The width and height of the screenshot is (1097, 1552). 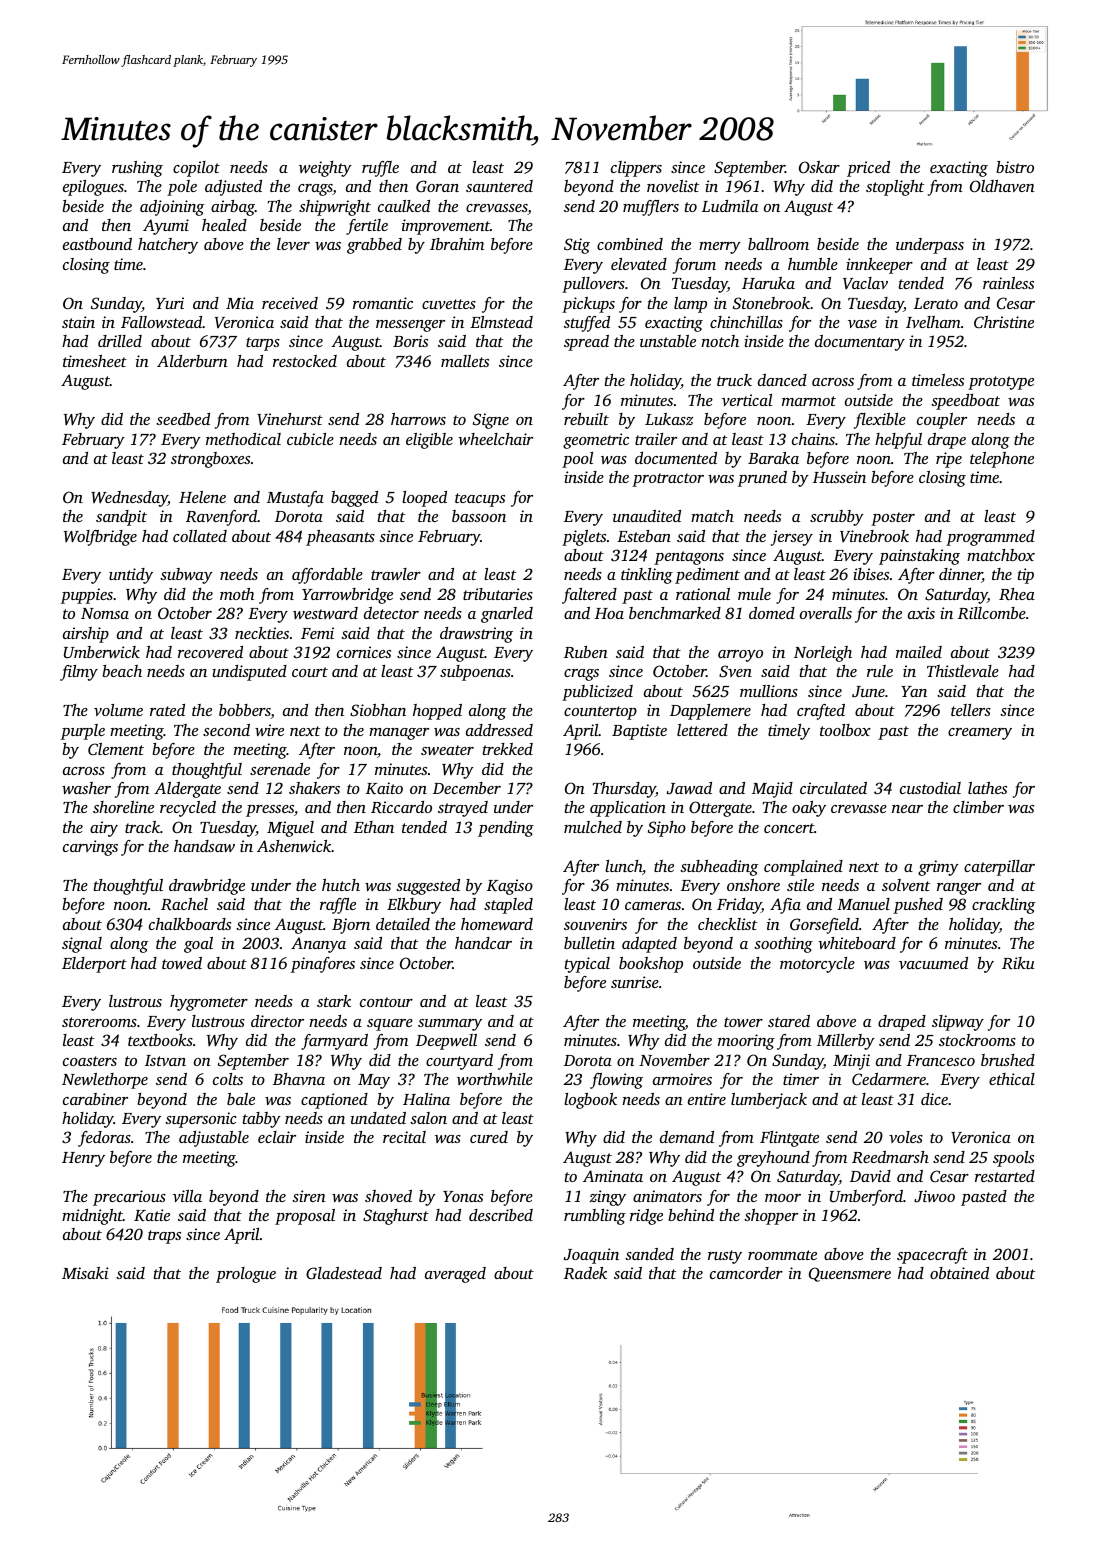 What do you see at coordinates (196, 169) in the screenshot?
I see `copilot` at bounding box center [196, 169].
